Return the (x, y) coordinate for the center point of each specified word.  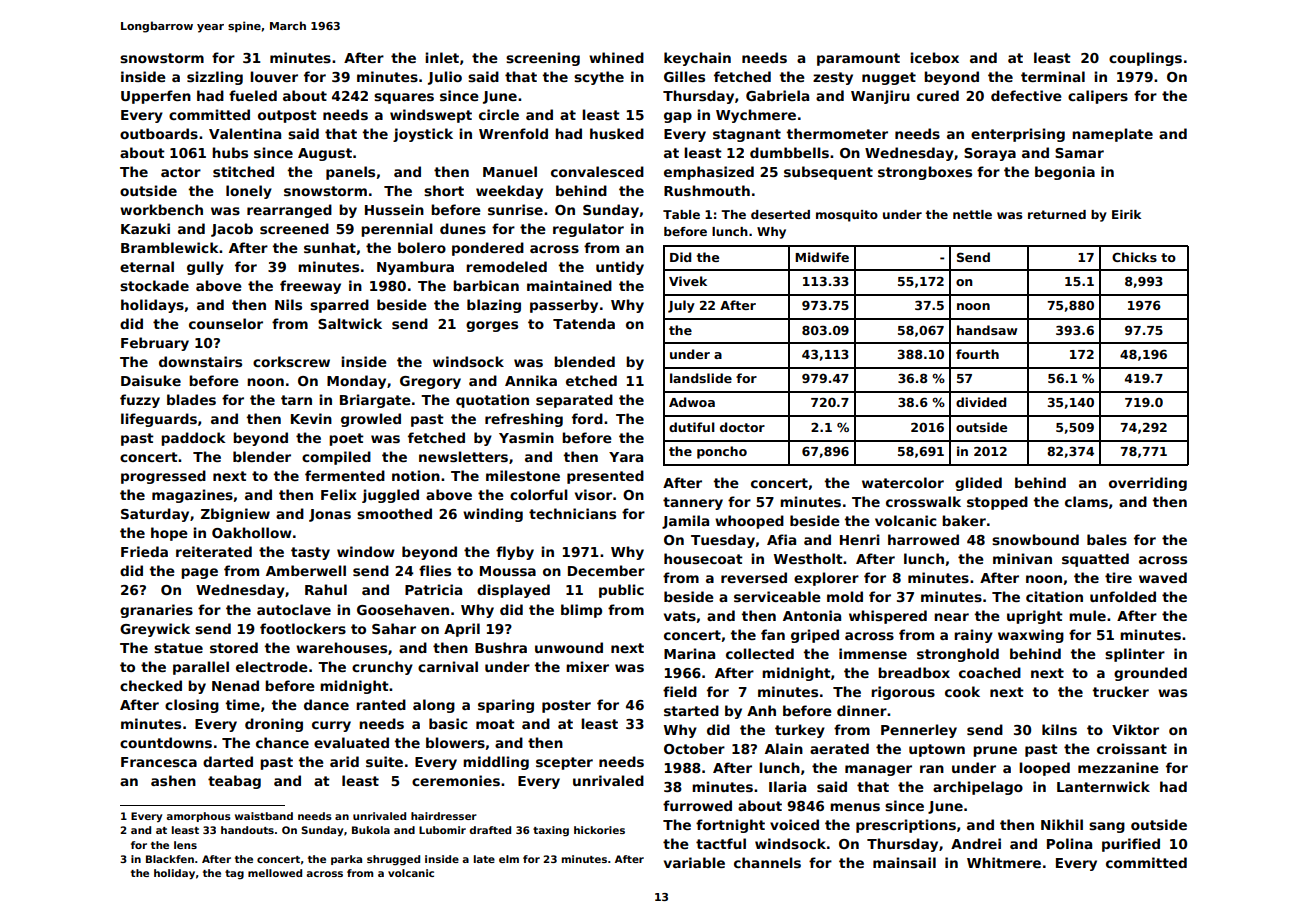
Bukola (371, 830)
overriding (1148, 484)
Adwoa (692, 402)
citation (1054, 596)
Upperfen (156, 97)
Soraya (990, 154)
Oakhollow (252, 532)
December (606, 570)
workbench (161, 209)
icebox (934, 57)
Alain (784, 748)
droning (274, 725)
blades (191, 399)
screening (543, 59)
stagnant (747, 135)
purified (1131, 845)
